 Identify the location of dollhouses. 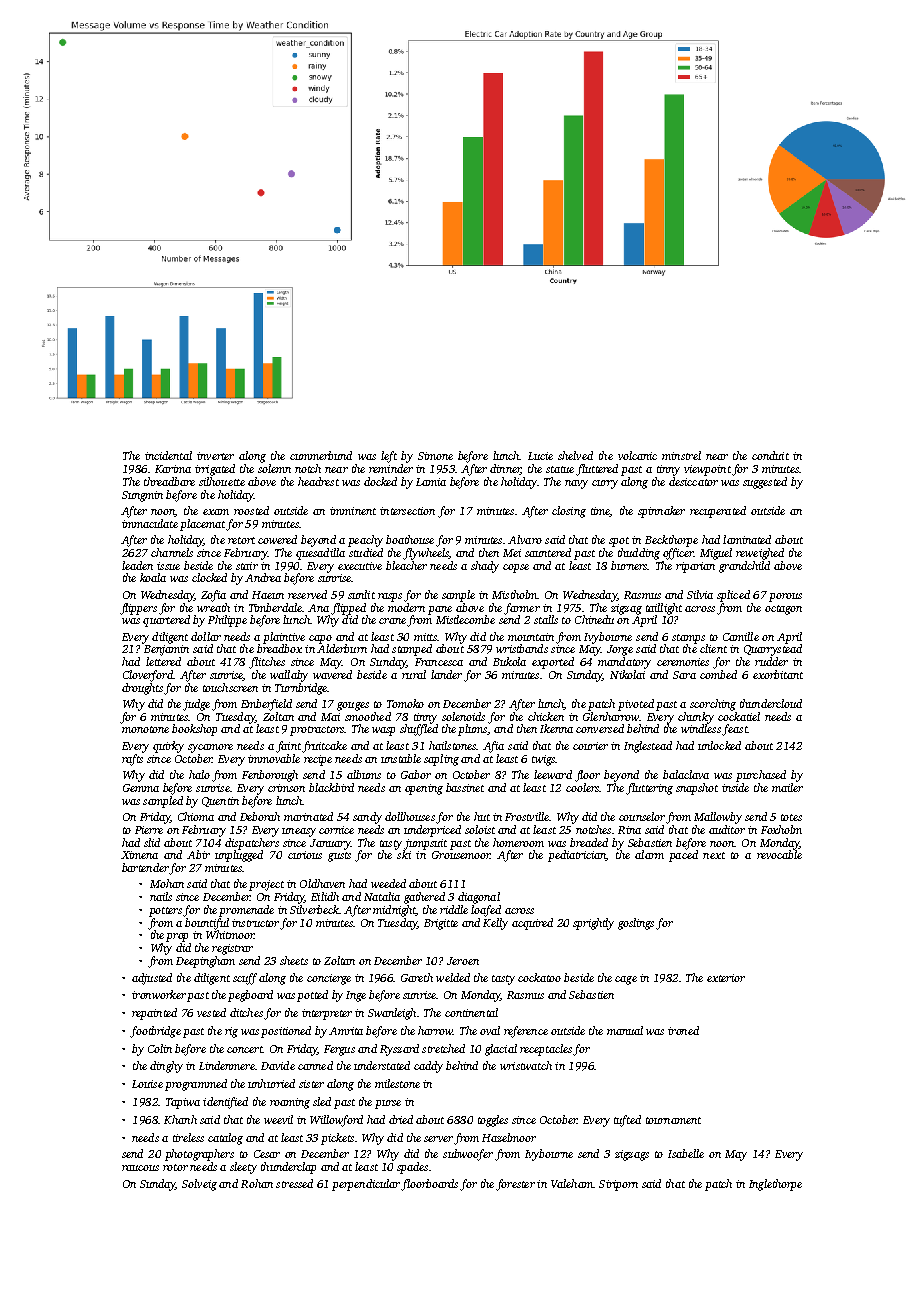
(410, 816).
